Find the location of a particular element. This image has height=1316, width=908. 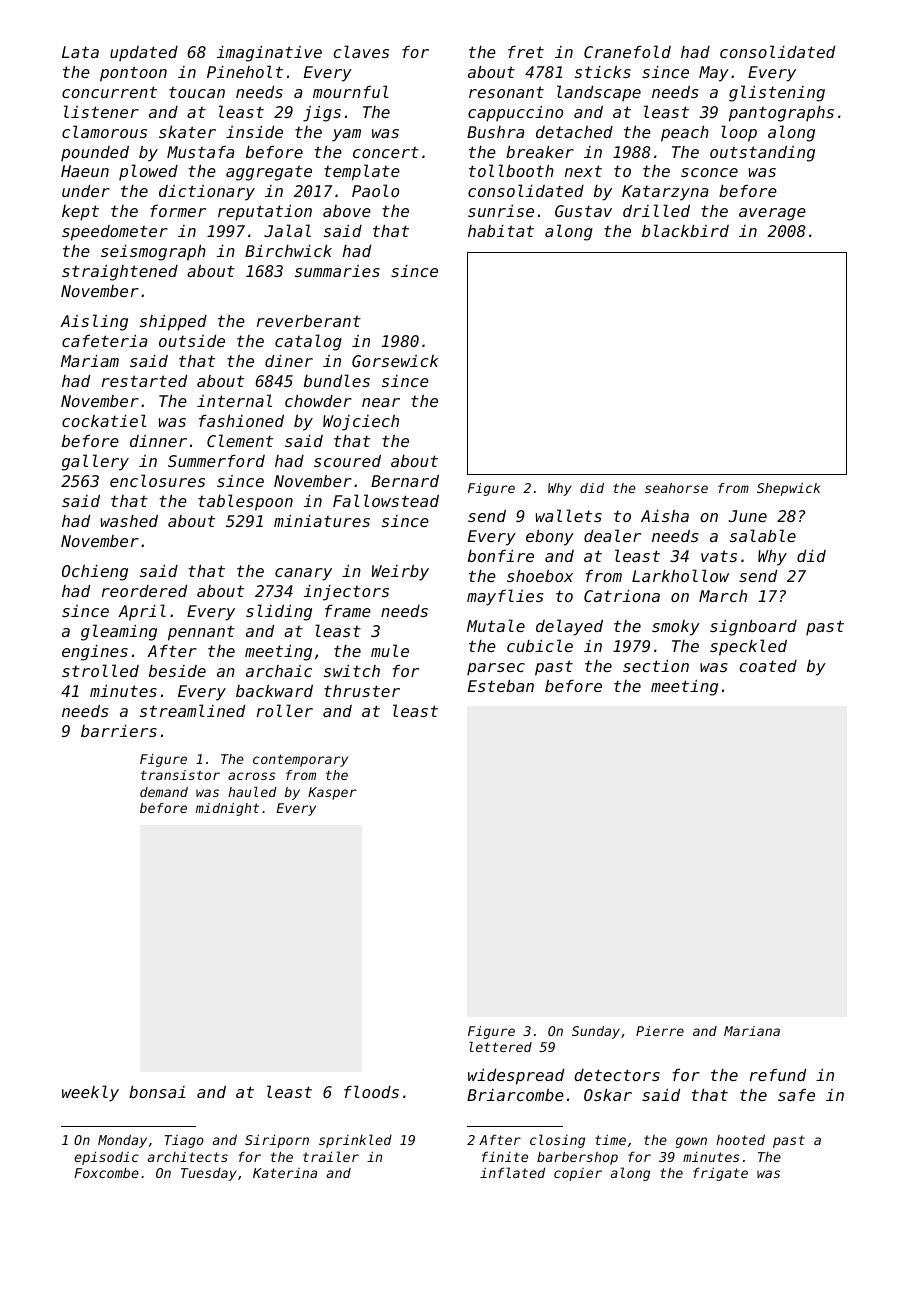

Sunday is located at coordinates (596, 1032).
